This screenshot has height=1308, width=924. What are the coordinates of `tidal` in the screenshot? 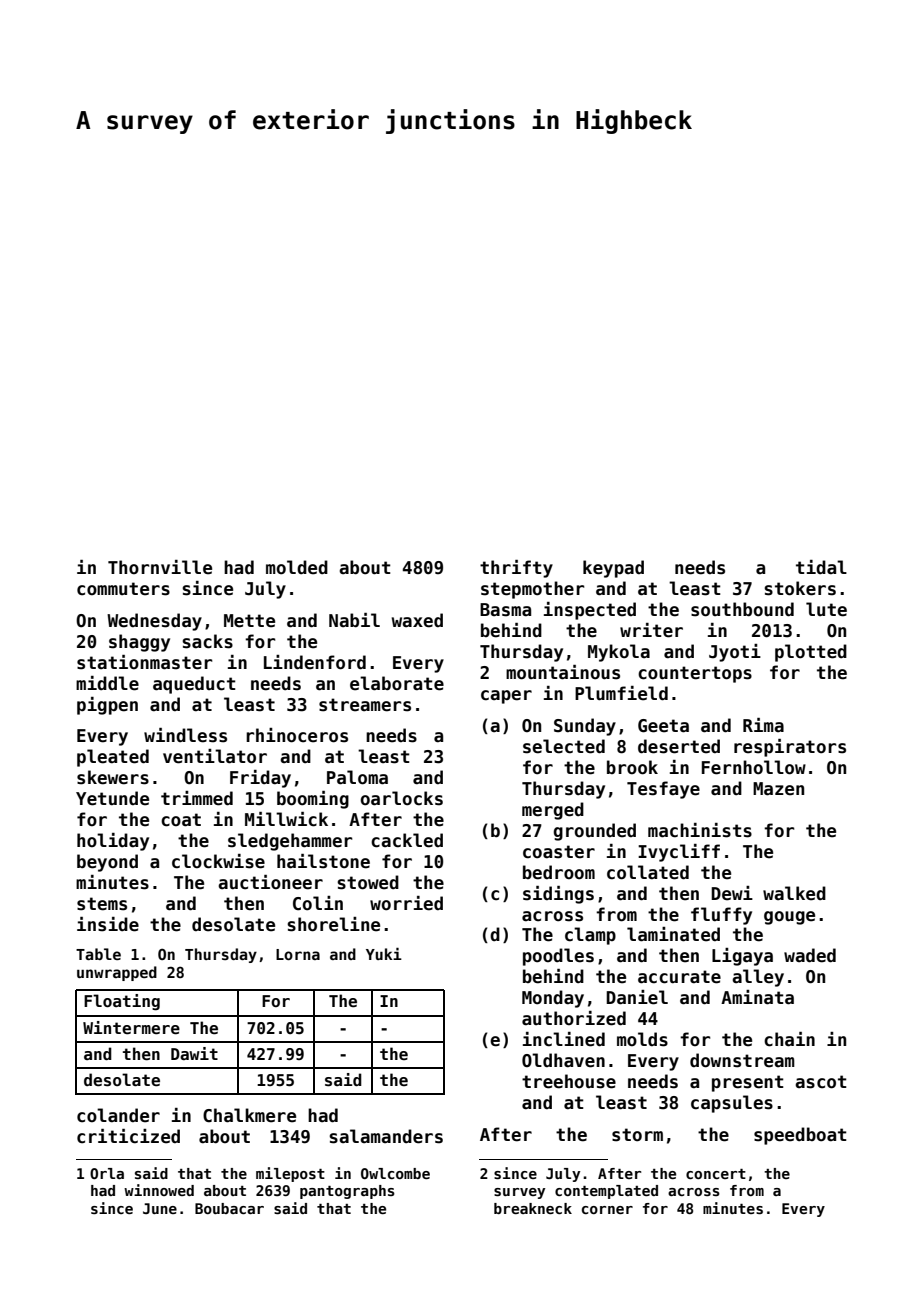 It's located at (821, 567).
